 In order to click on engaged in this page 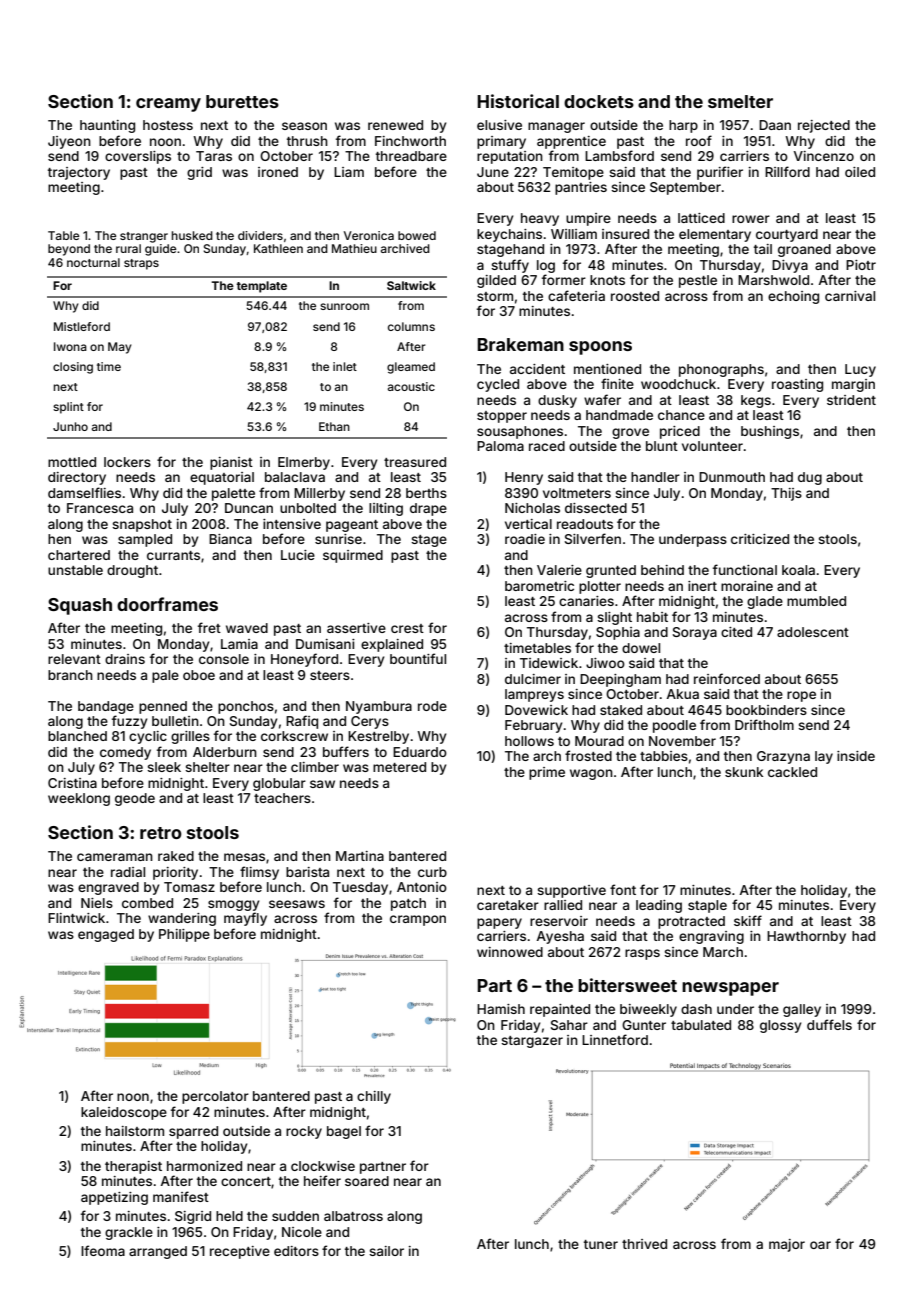, I will do `click(106, 935)`.
